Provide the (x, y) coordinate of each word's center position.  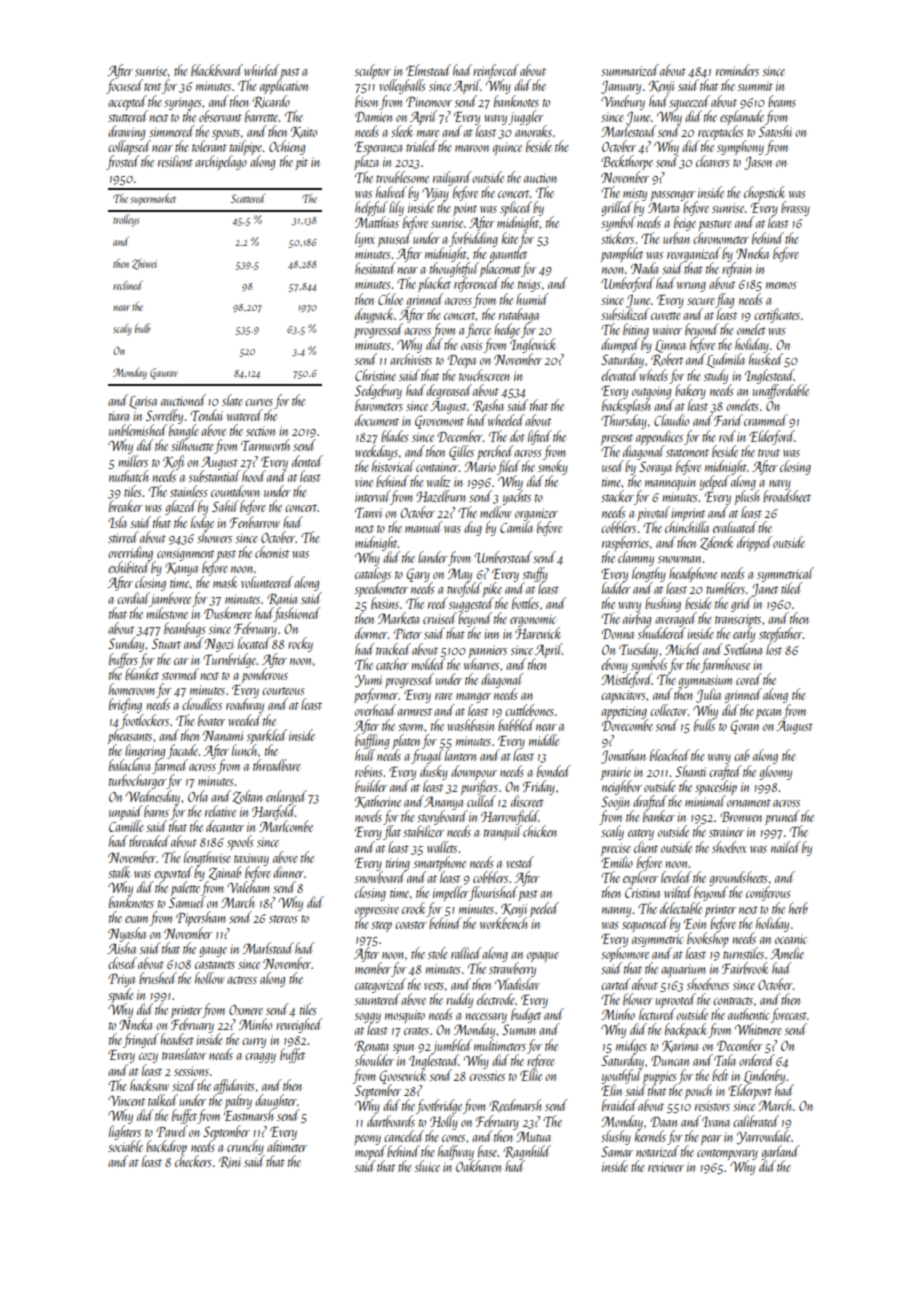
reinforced (496, 71)
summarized (630, 70)
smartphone (440, 863)
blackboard (217, 70)
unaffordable (781, 391)
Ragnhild (527, 1152)
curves (259, 402)
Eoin (695, 924)
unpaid (126, 812)
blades (395, 436)
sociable (125, 1146)
